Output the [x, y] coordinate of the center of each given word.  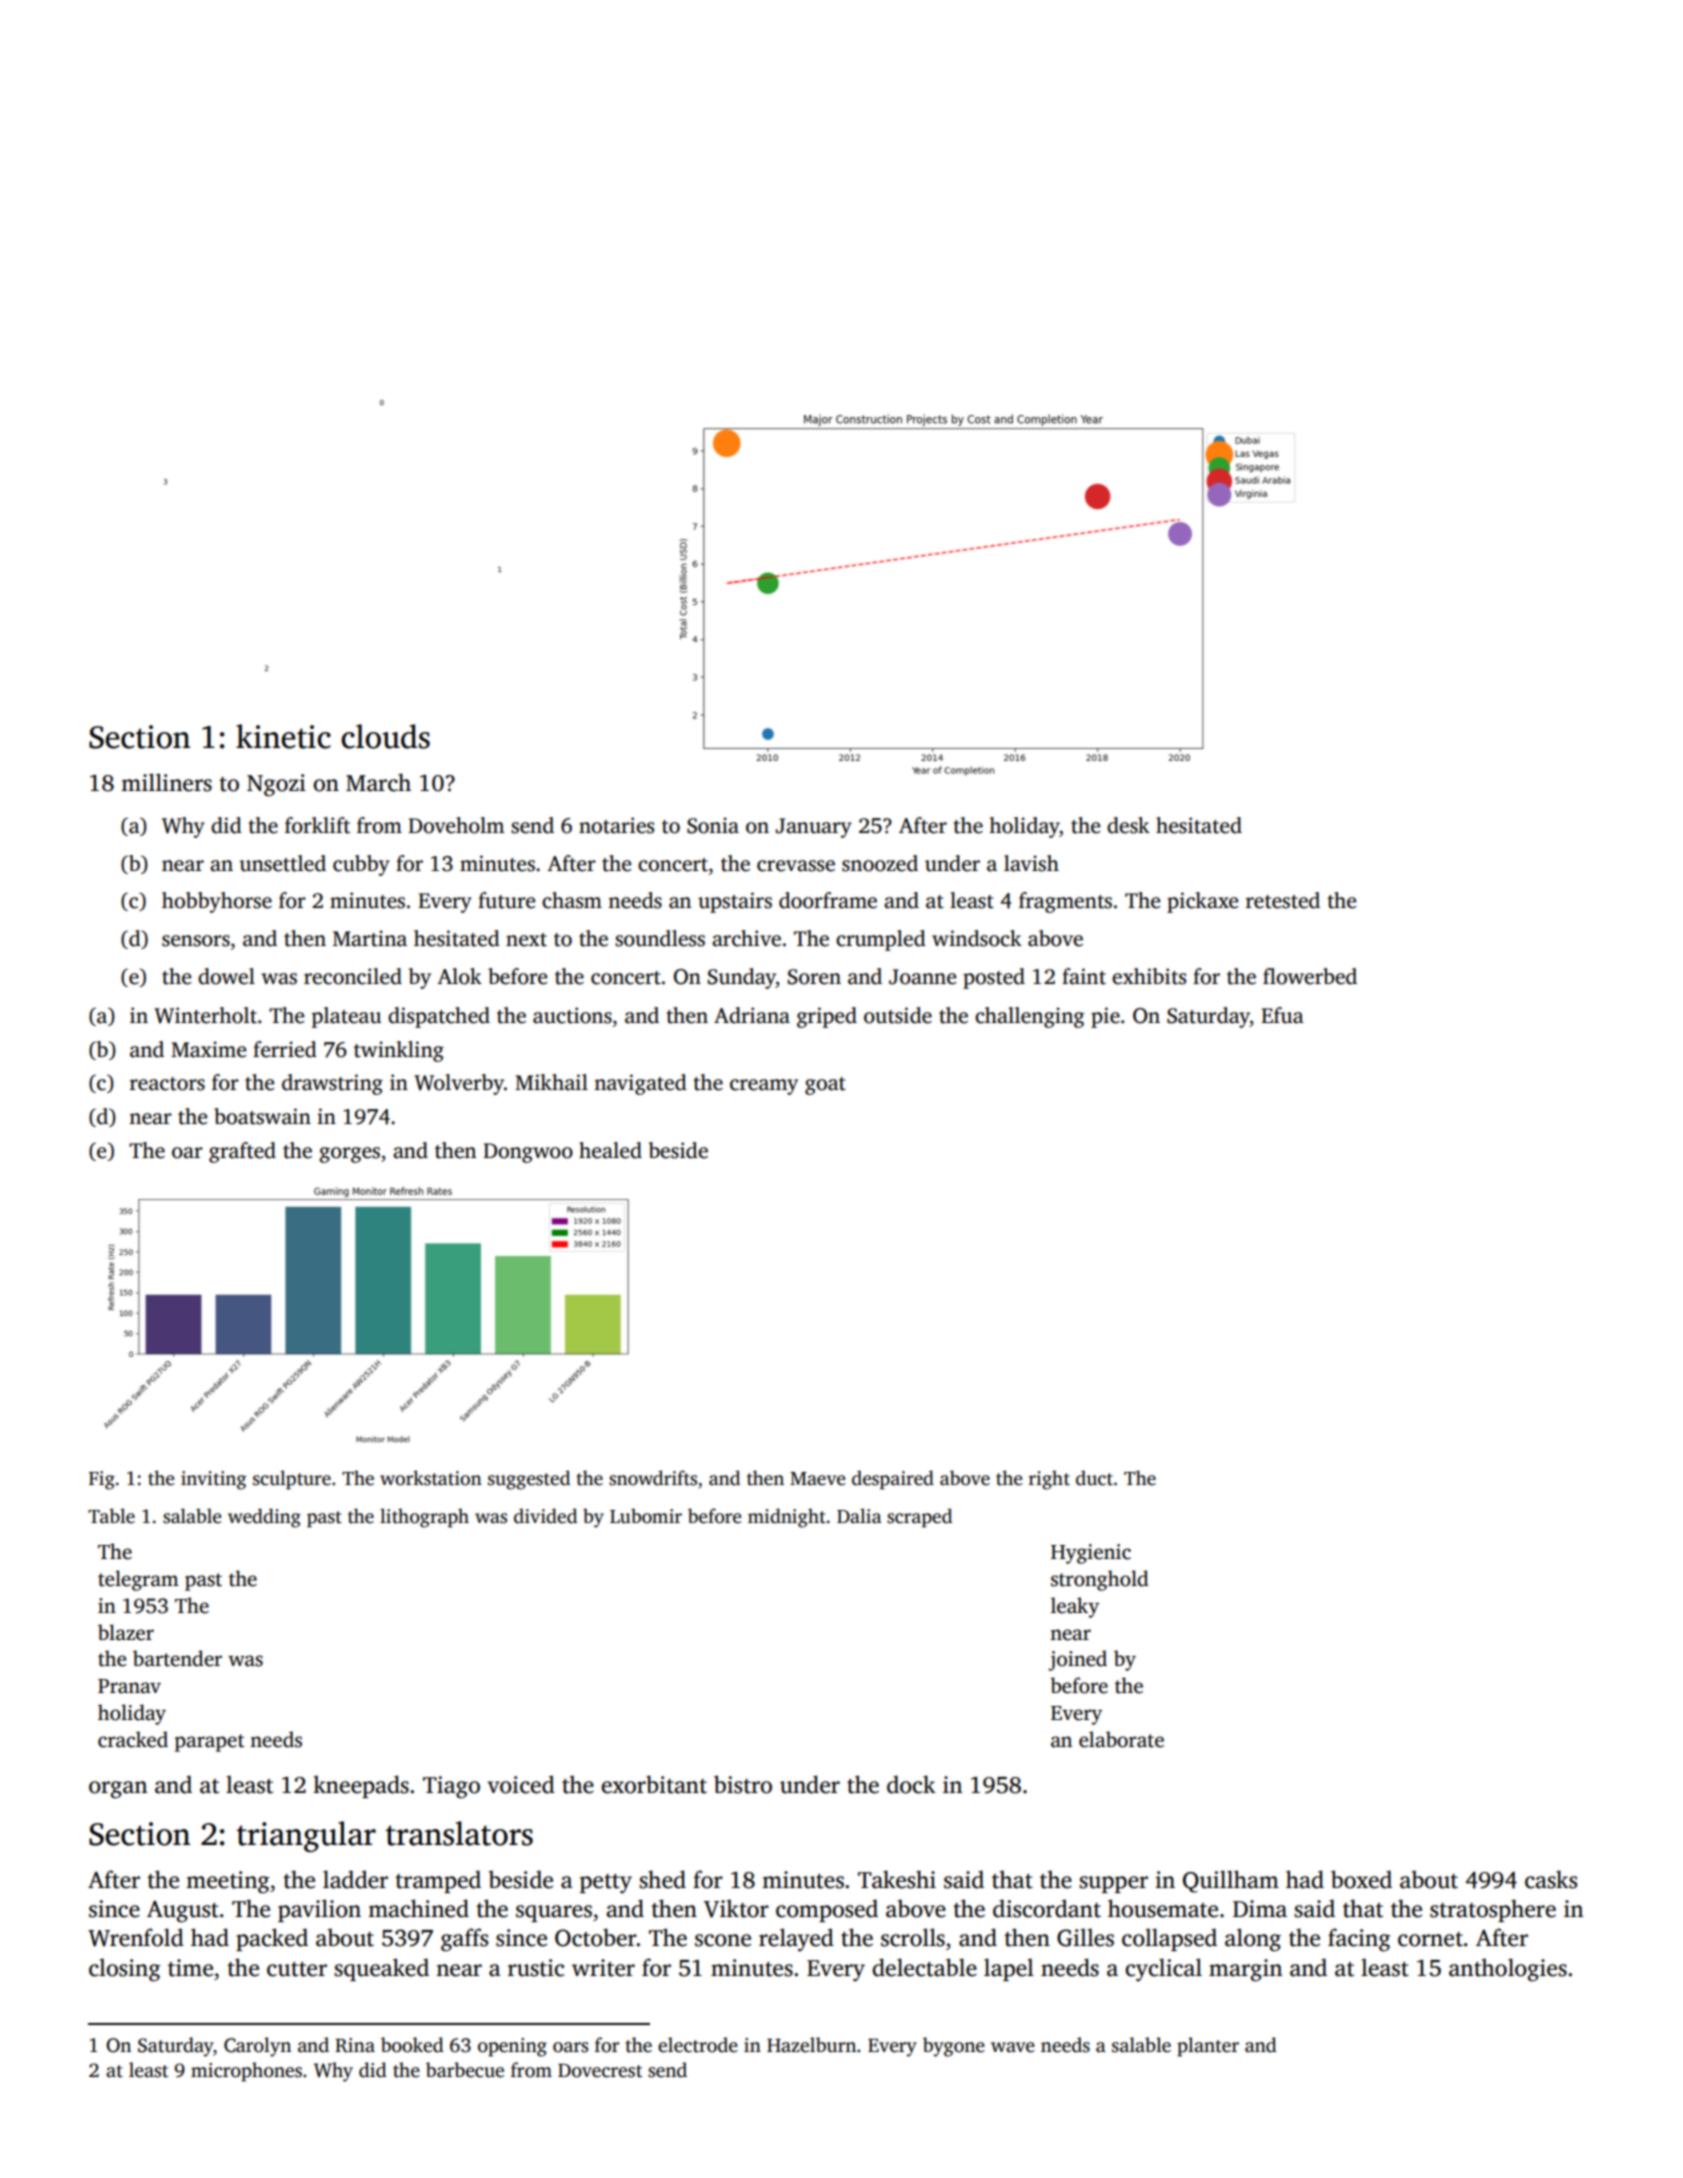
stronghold [1100, 1580]
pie [1105, 1017]
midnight [787, 1518]
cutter [297, 1969]
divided [545, 1516]
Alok [459, 976]
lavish [1031, 863]
